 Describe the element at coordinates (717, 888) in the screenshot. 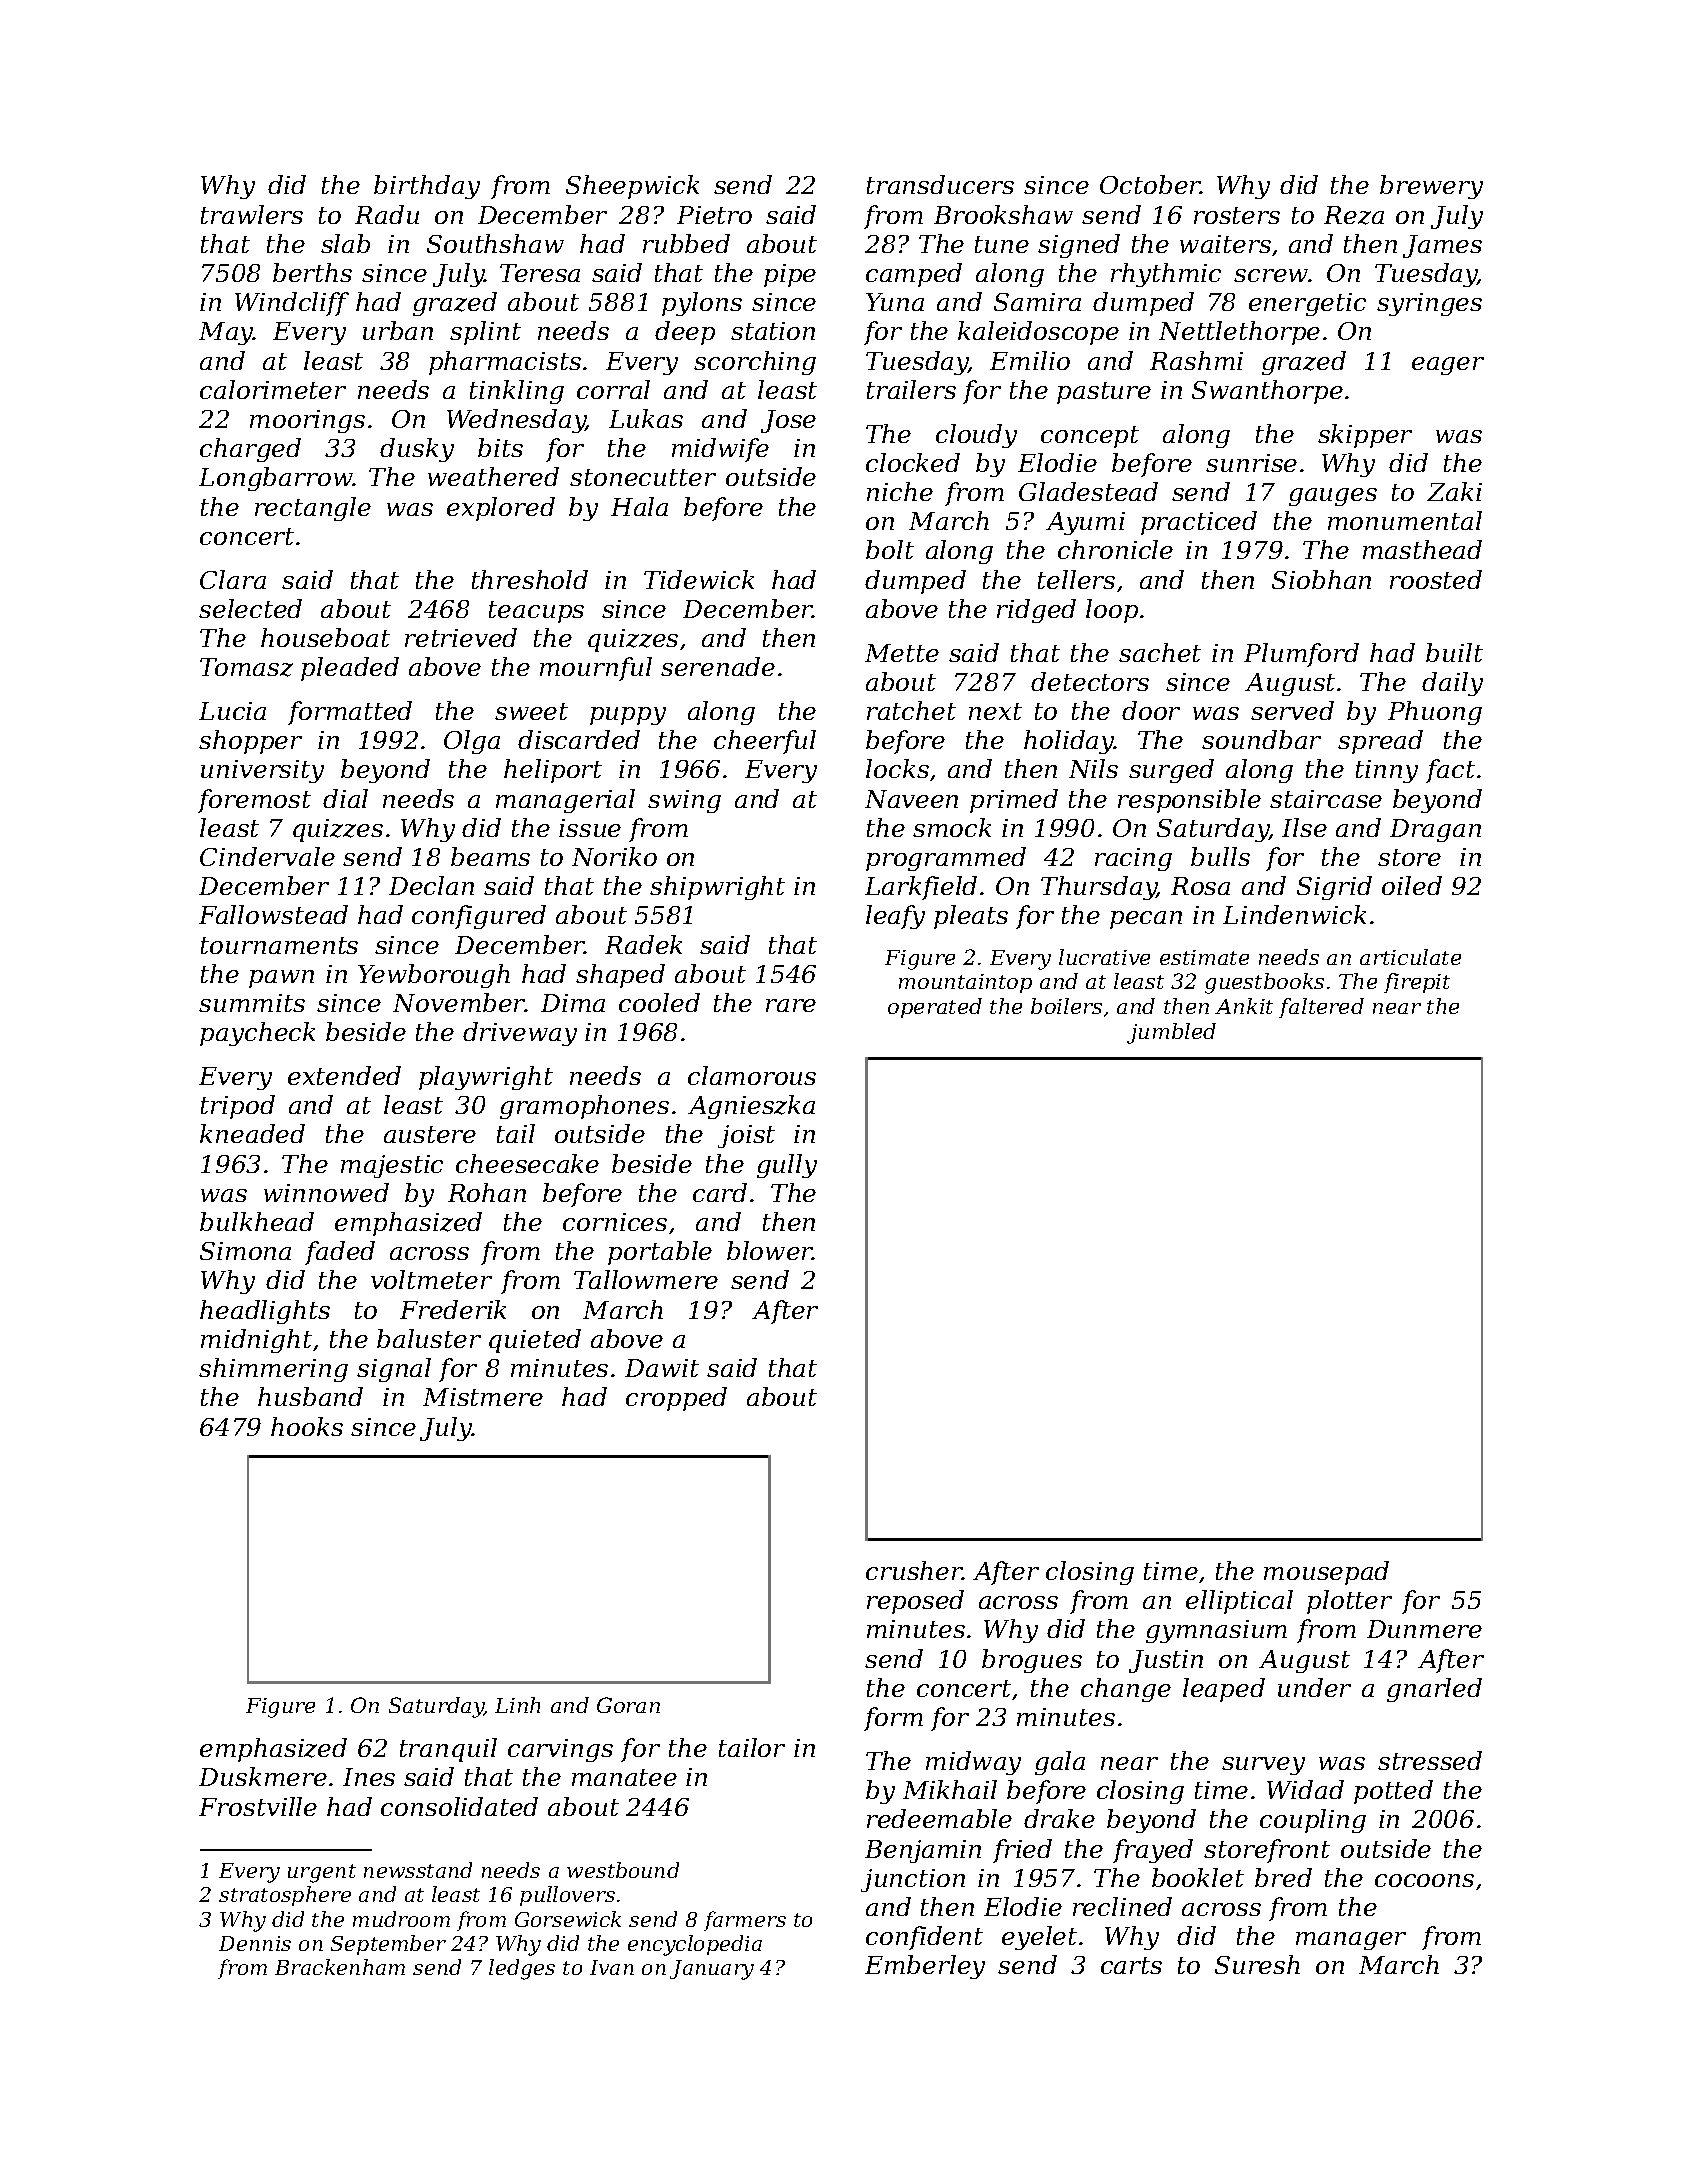

I see `shipwright` at that location.
